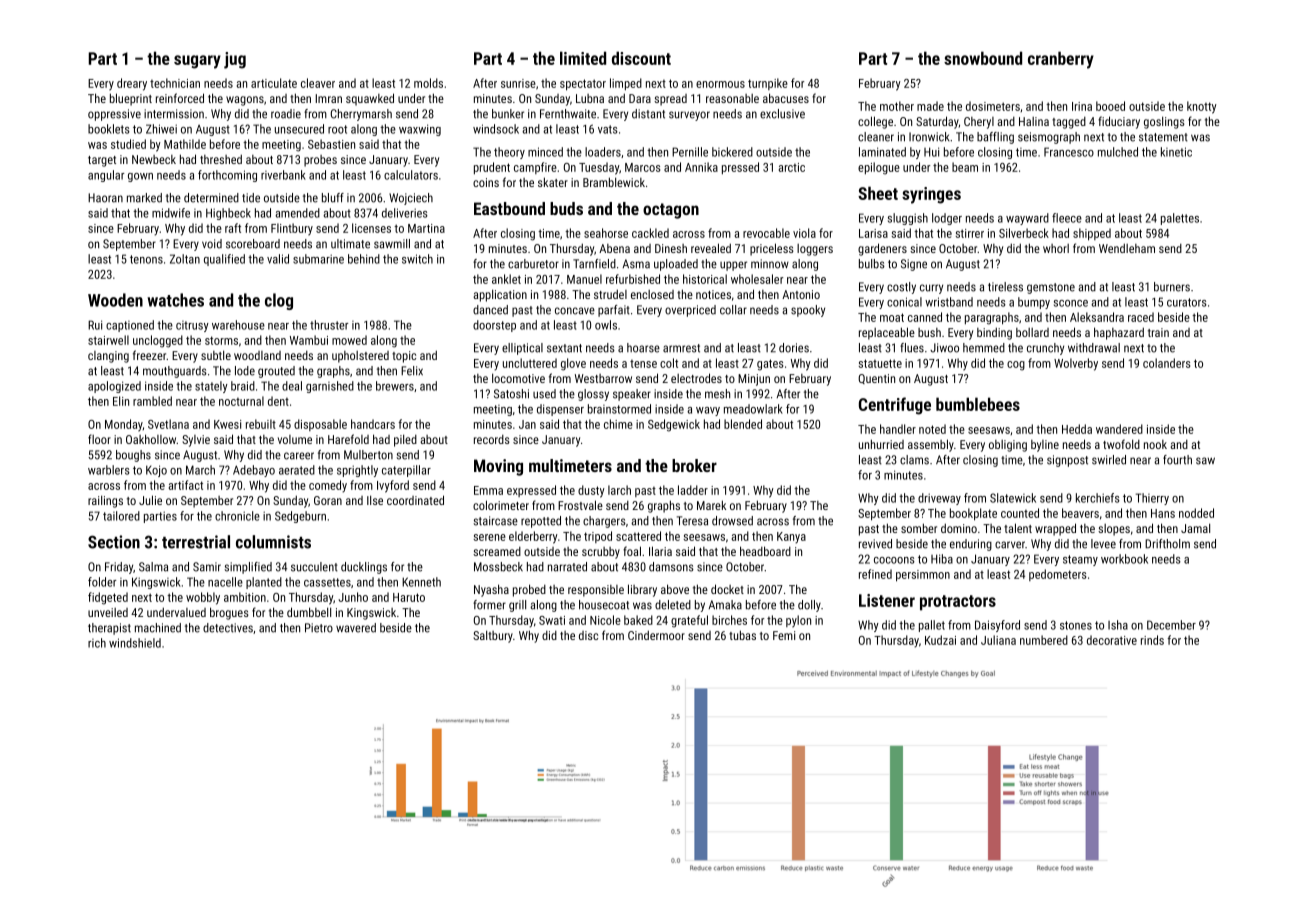 This page has width=1308, height=924. Describe the element at coordinates (553, 182) in the page. I see `skater` at that location.
